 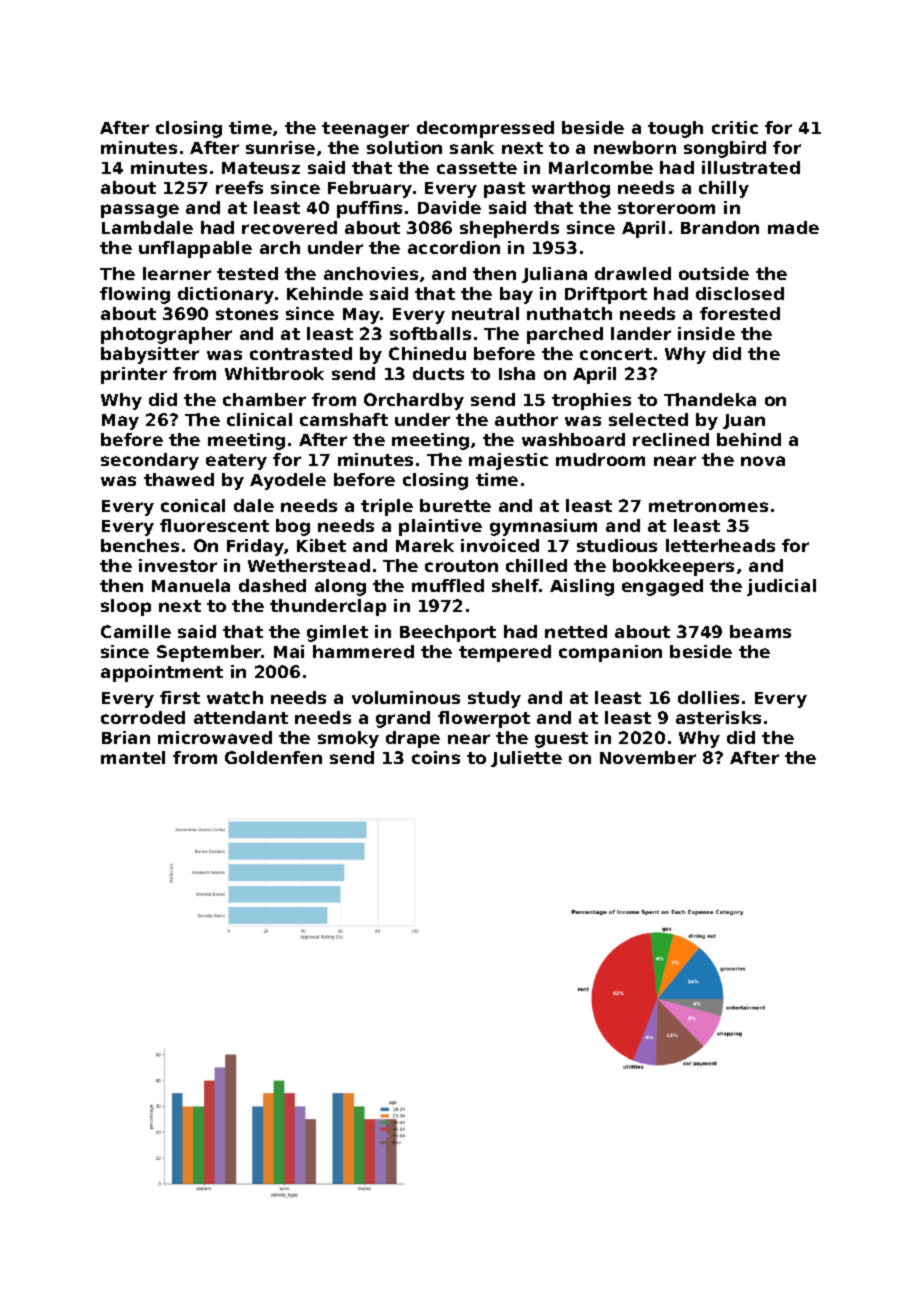 What do you see at coordinates (635, 147) in the page?
I see `newborn` at bounding box center [635, 147].
